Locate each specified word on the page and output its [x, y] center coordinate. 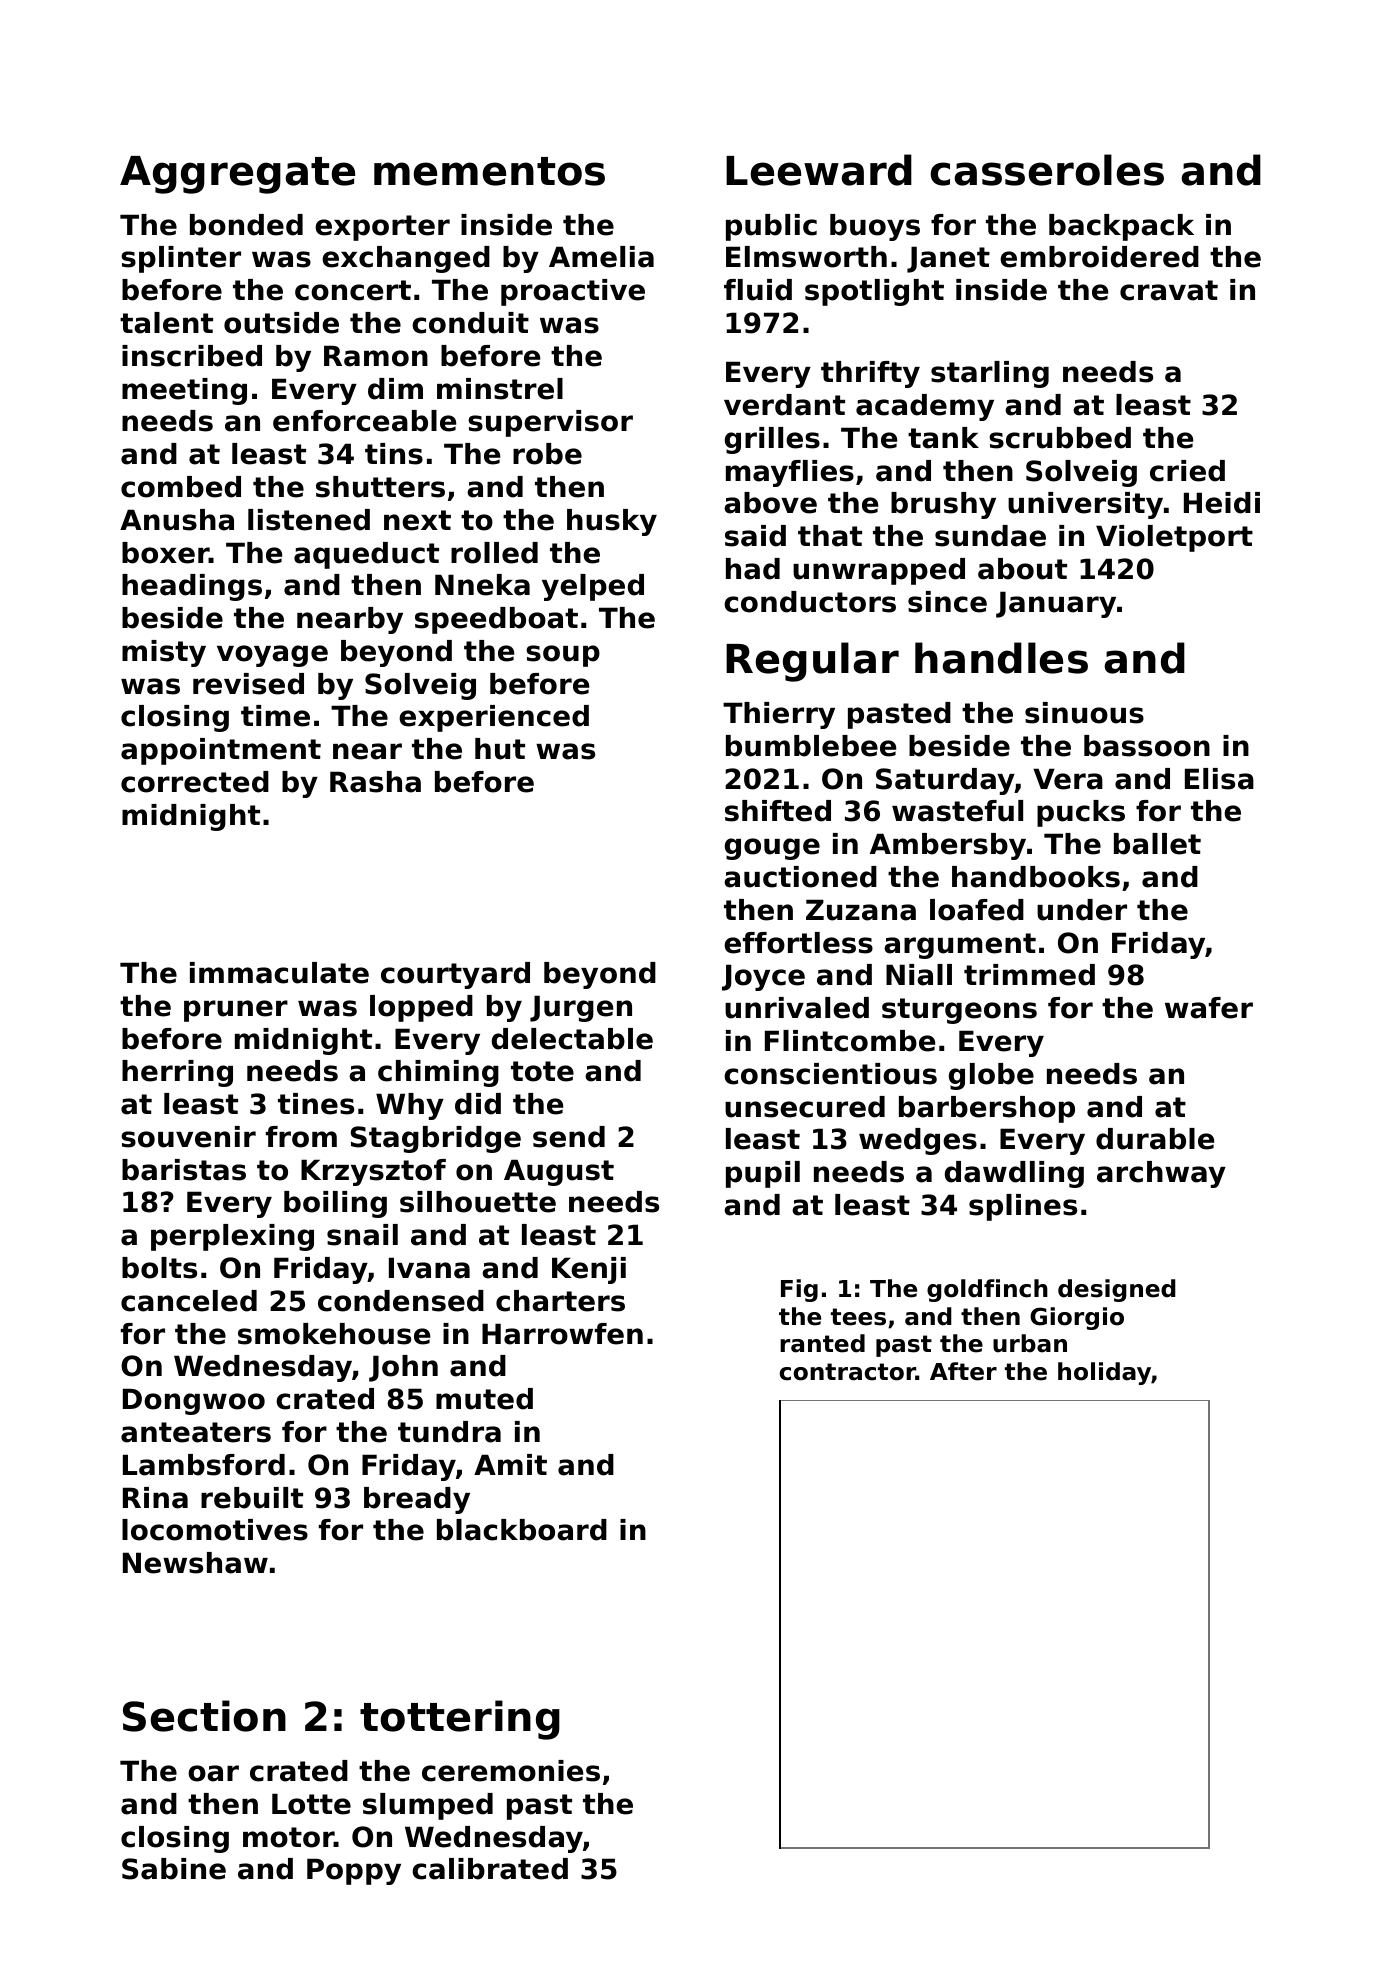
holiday [1104, 1373]
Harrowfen [562, 1334]
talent [166, 323]
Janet [948, 259]
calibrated [490, 1869]
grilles [772, 440]
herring [177, 1073]
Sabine [174, 1869]
